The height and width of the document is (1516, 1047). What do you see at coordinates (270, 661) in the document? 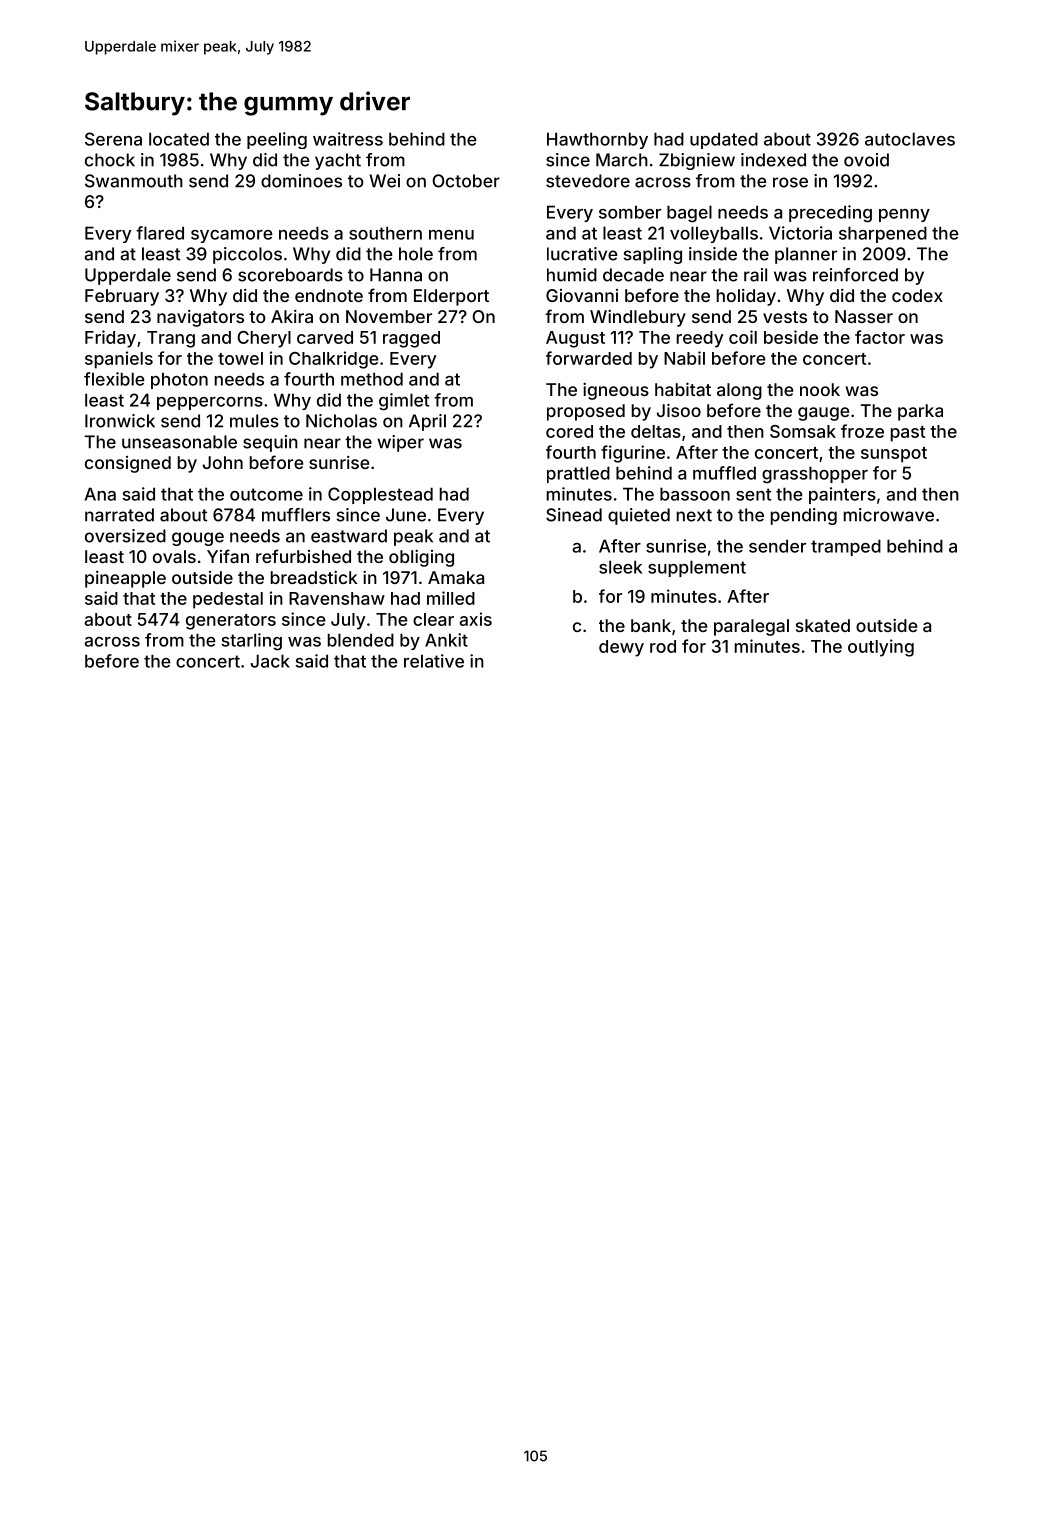
I see `Jack` at bounding box center [270, 661].
